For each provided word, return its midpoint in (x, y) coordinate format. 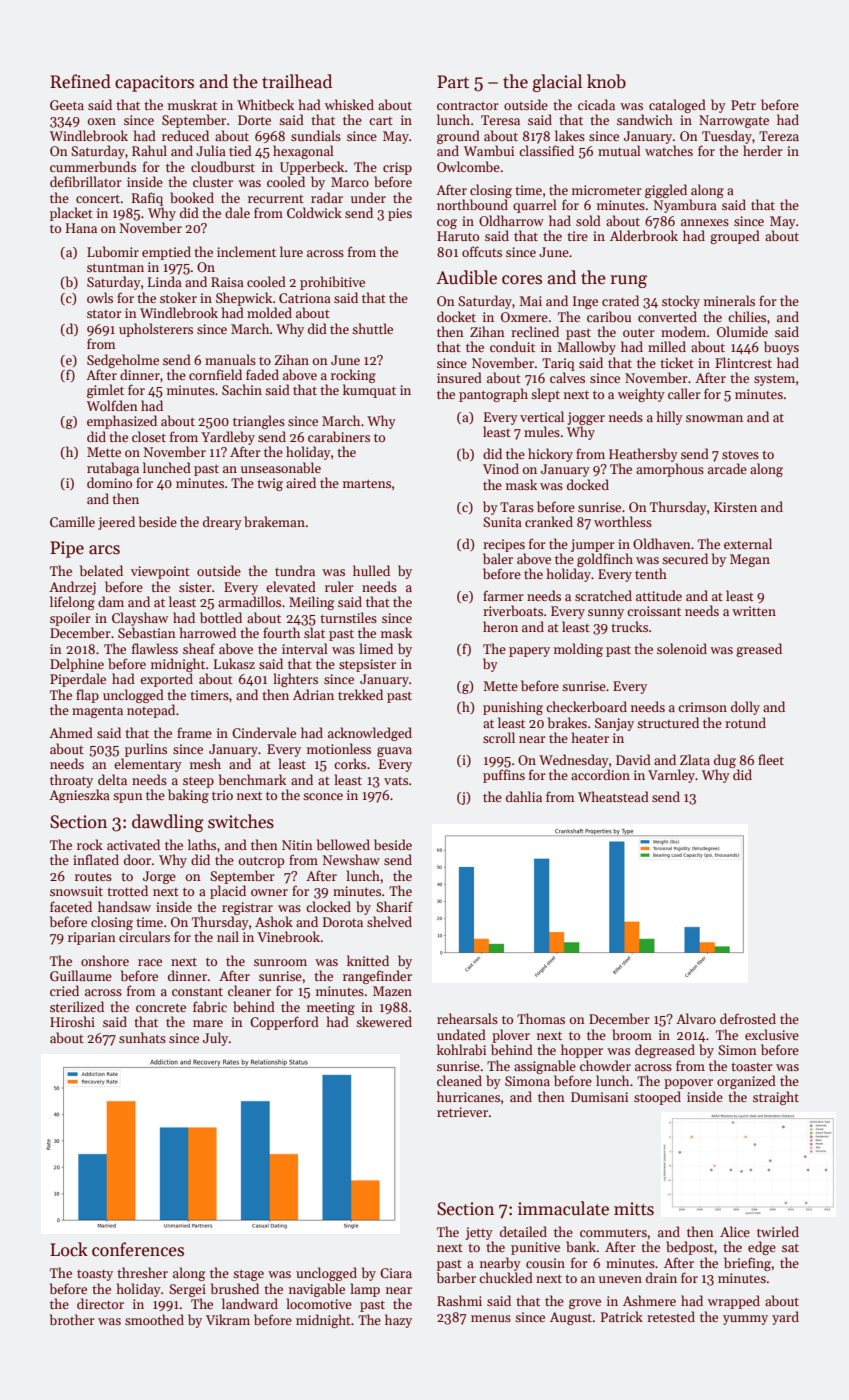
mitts (634, 1209)
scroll (499, 737)
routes (93, 877)
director (100, 1303)
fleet (771, 759)
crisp (397, 168)
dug (725, 761)
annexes (705, 222)
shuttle (372, 328)
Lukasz (234, 663)
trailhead (297, 81)
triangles (259, 422)
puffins (504, 776)
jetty (479, 1233)
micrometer (607, 190)
